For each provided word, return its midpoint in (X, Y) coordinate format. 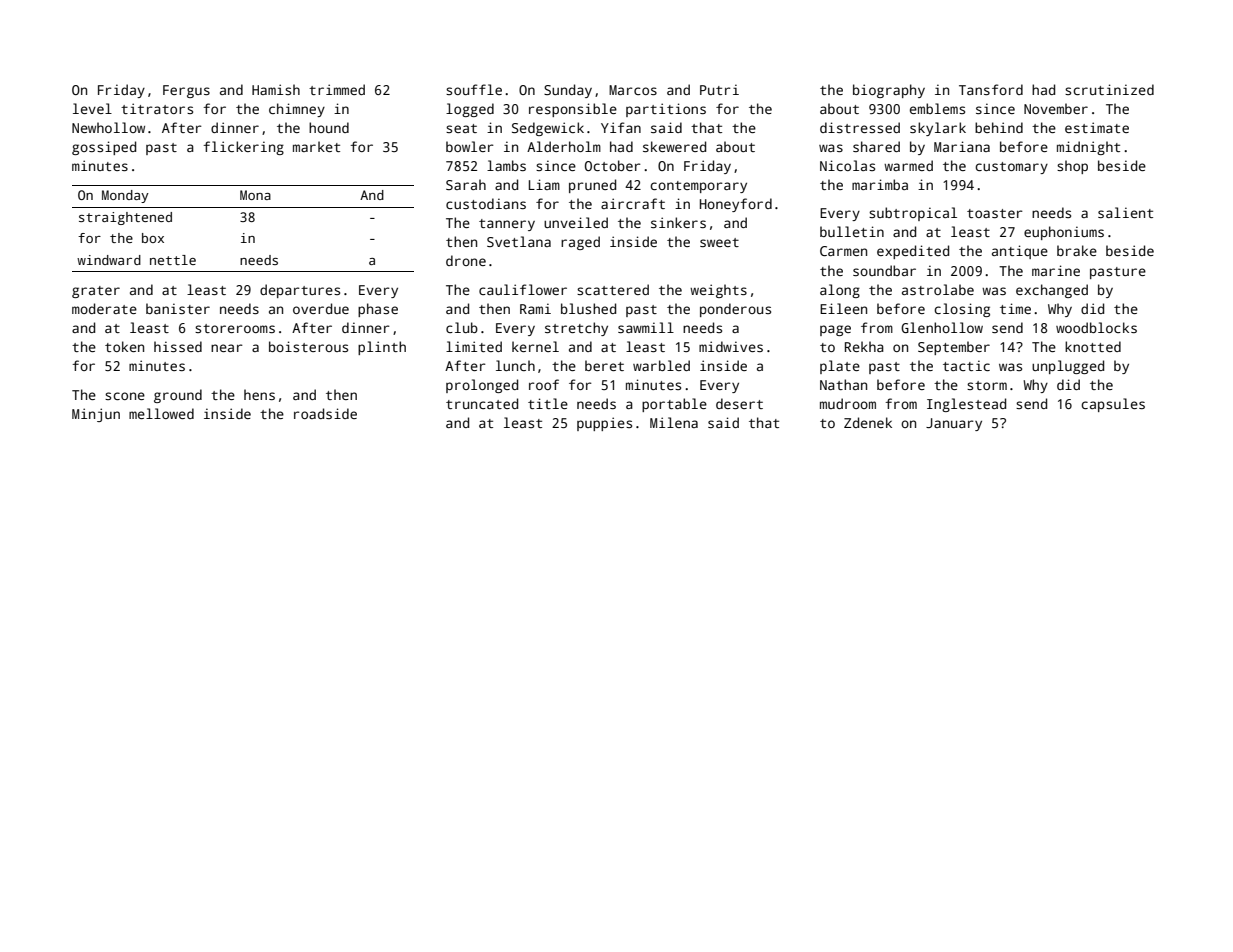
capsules (1113, 405)
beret (604, 365)
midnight (1088, 148)
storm (987, 385)
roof (544, 384)
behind (999, 127)
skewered (674, 146)
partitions (666, 110)
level (92, 108)
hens (259, 394)
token (124, 346)
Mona (255, 195)
